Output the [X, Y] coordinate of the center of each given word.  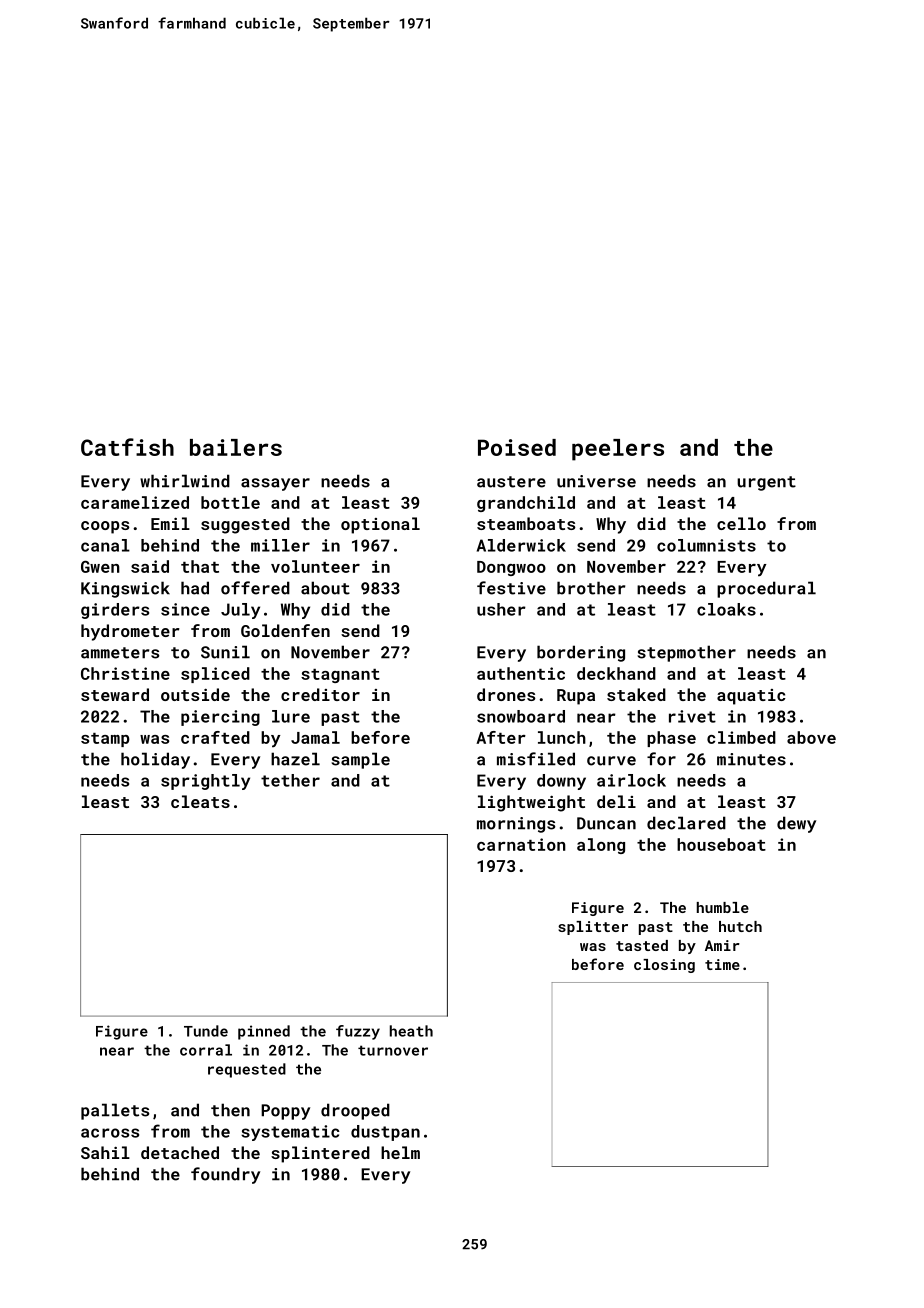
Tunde [206, 1031]
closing [664, 966]
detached [180, 1152]
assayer [275, 484]
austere [511, 482]
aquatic [751, 697]
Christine [125, 673]
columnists [706, 545]
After [501, 737]
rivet [692, 716]
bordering [581, 653]
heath [411, 1031]
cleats [200, 801]
